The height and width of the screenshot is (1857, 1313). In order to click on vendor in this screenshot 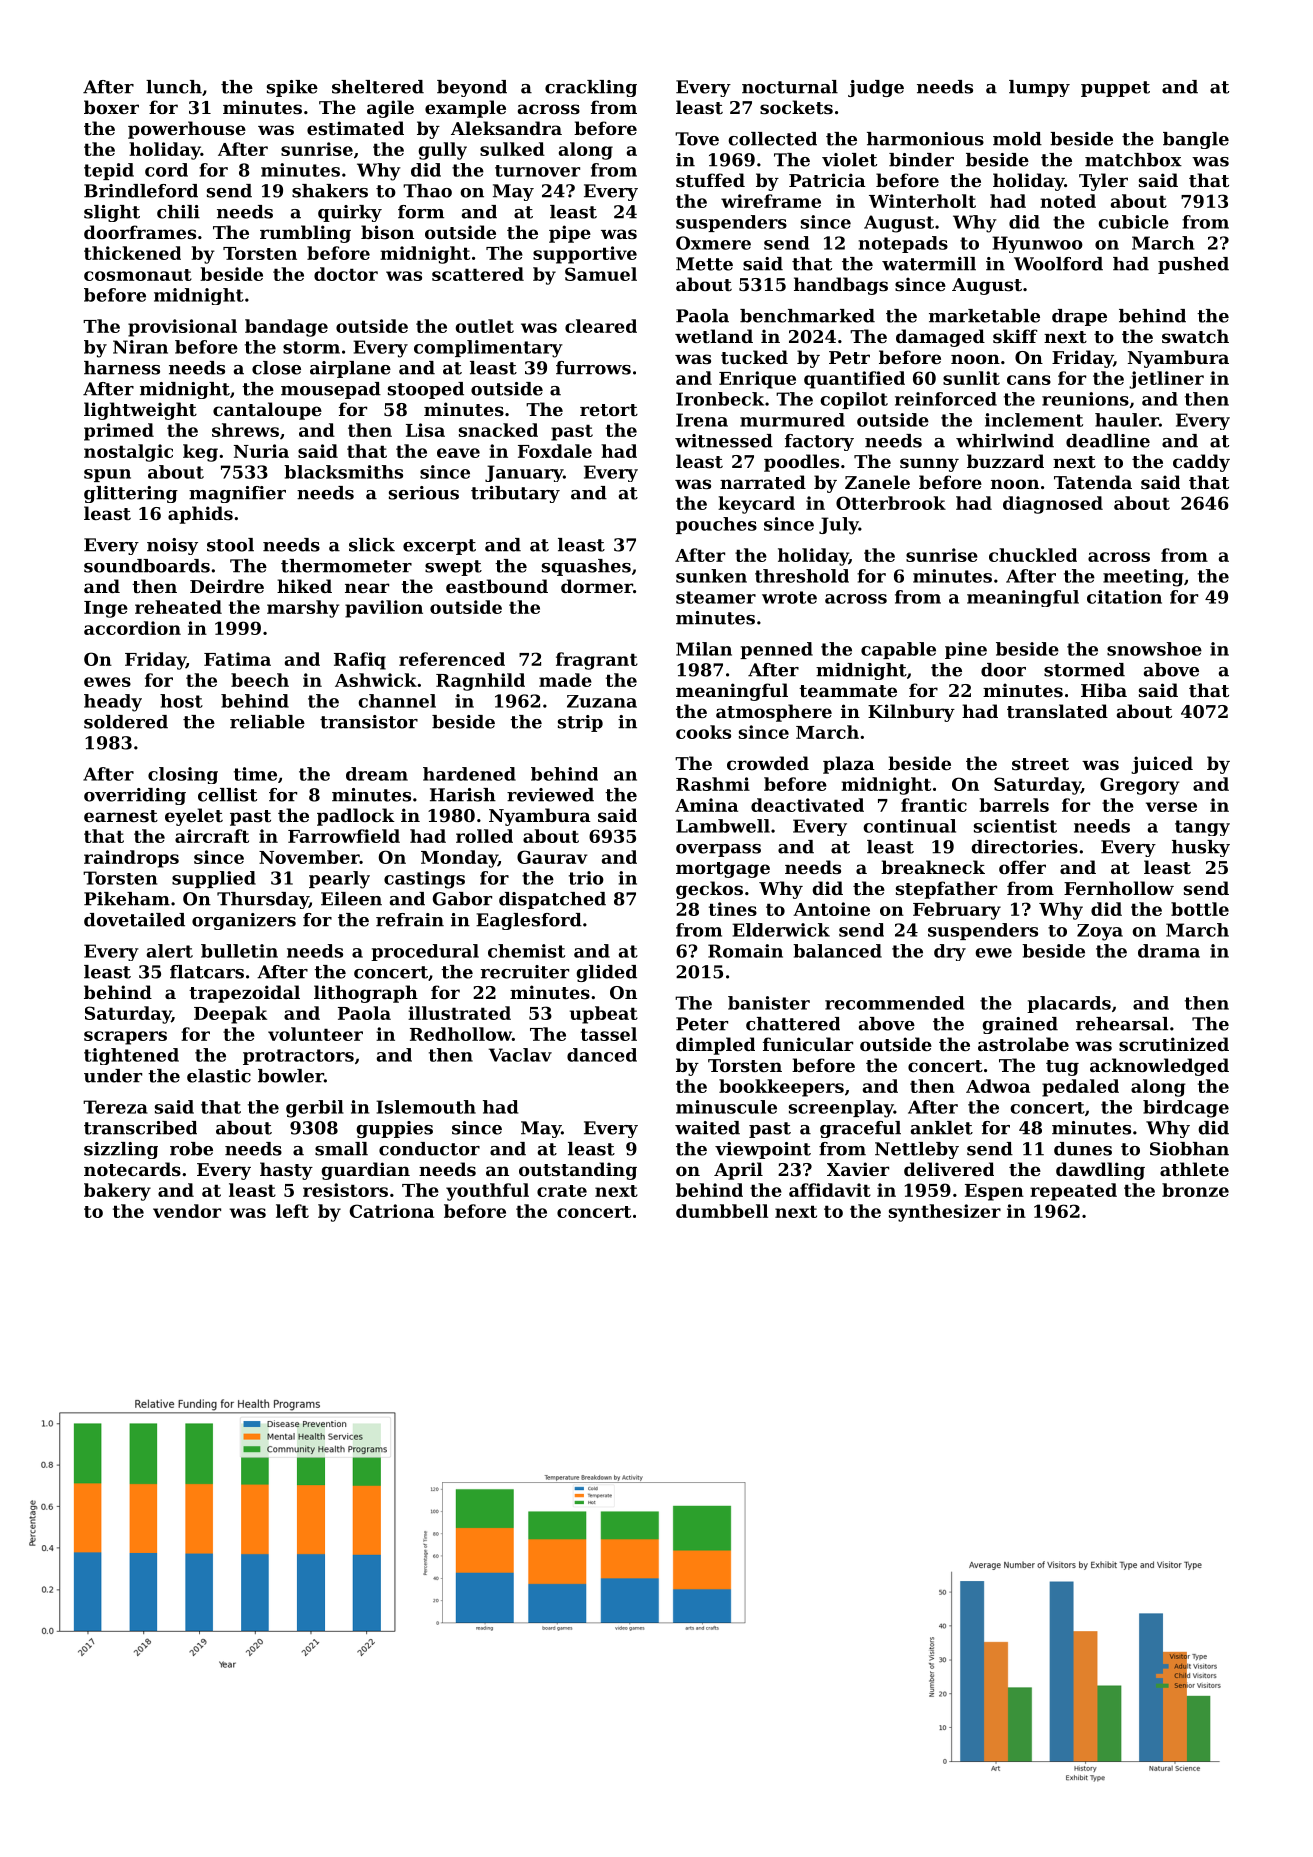, I will do `click(187, 1211)`.
